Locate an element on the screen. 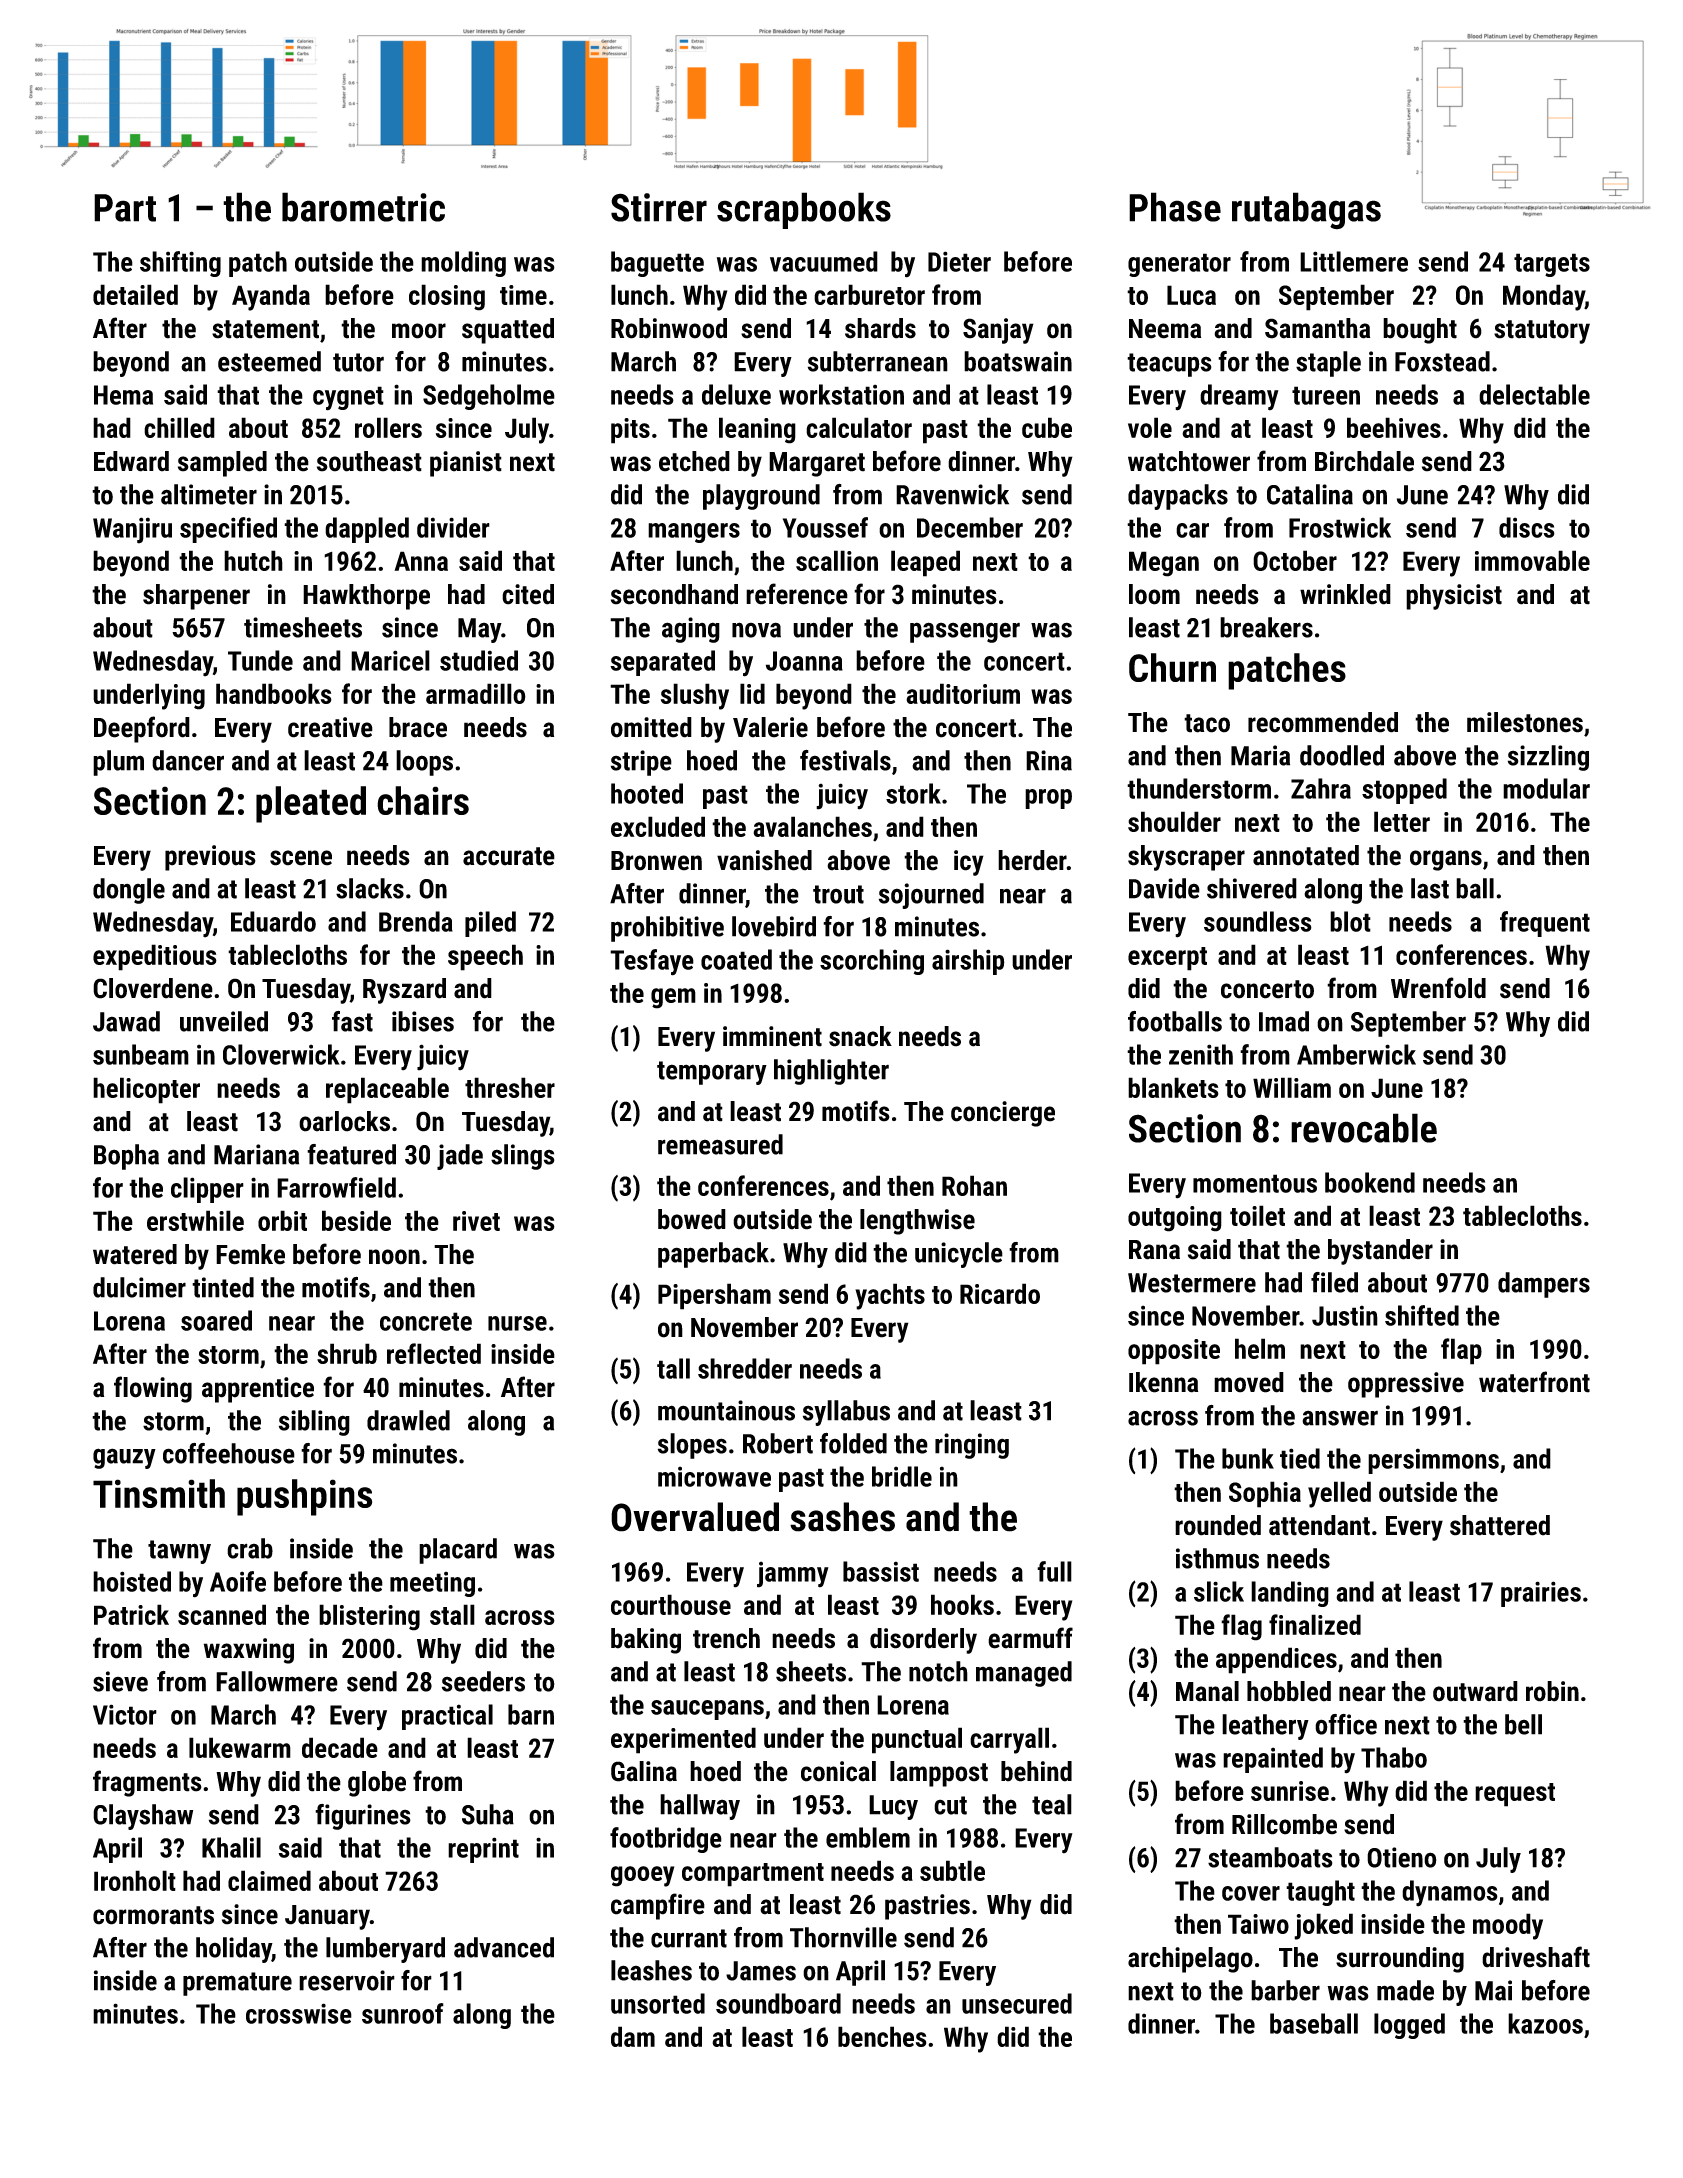  Edward is located at coordinates (131, 461).
